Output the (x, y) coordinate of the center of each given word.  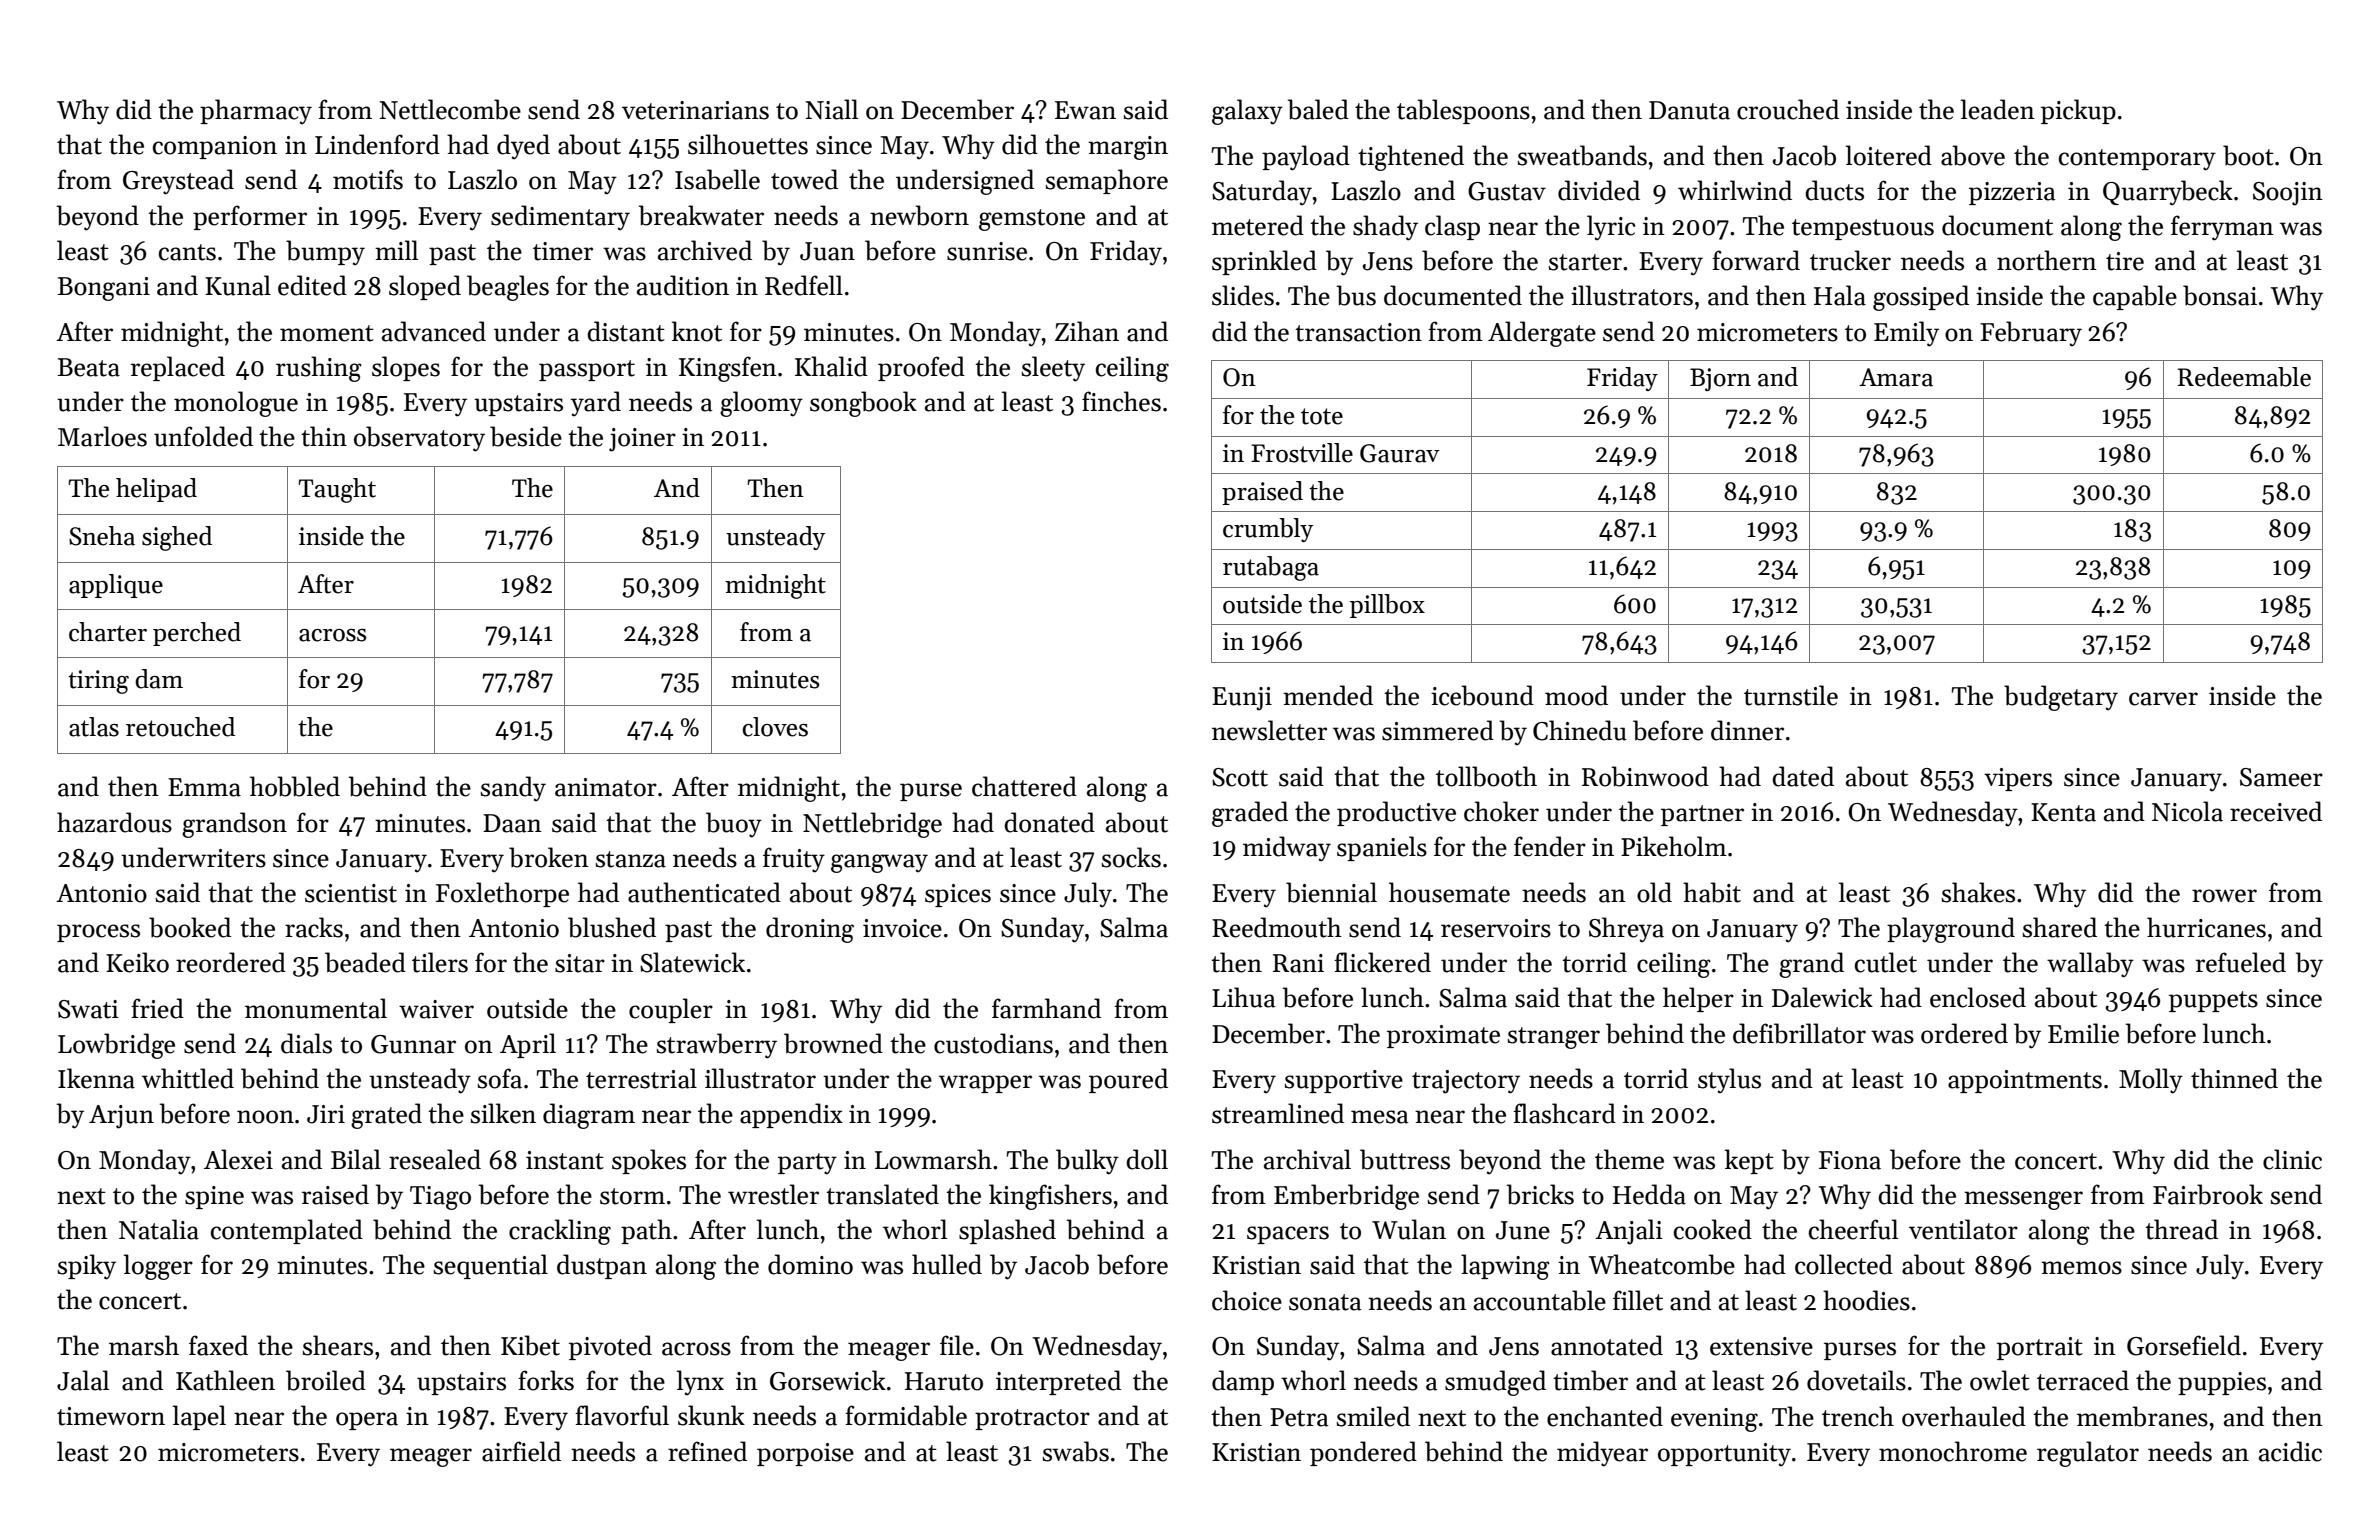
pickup (2078, 111)
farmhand (1046, 1008)
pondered (1363, 1453)
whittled (188, 1078)
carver (2163, 699)
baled (1318, 109)
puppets (2213, 1001)
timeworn (111, 1416)
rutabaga (1271, 568)
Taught (337, 490)
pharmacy (256, 112)
